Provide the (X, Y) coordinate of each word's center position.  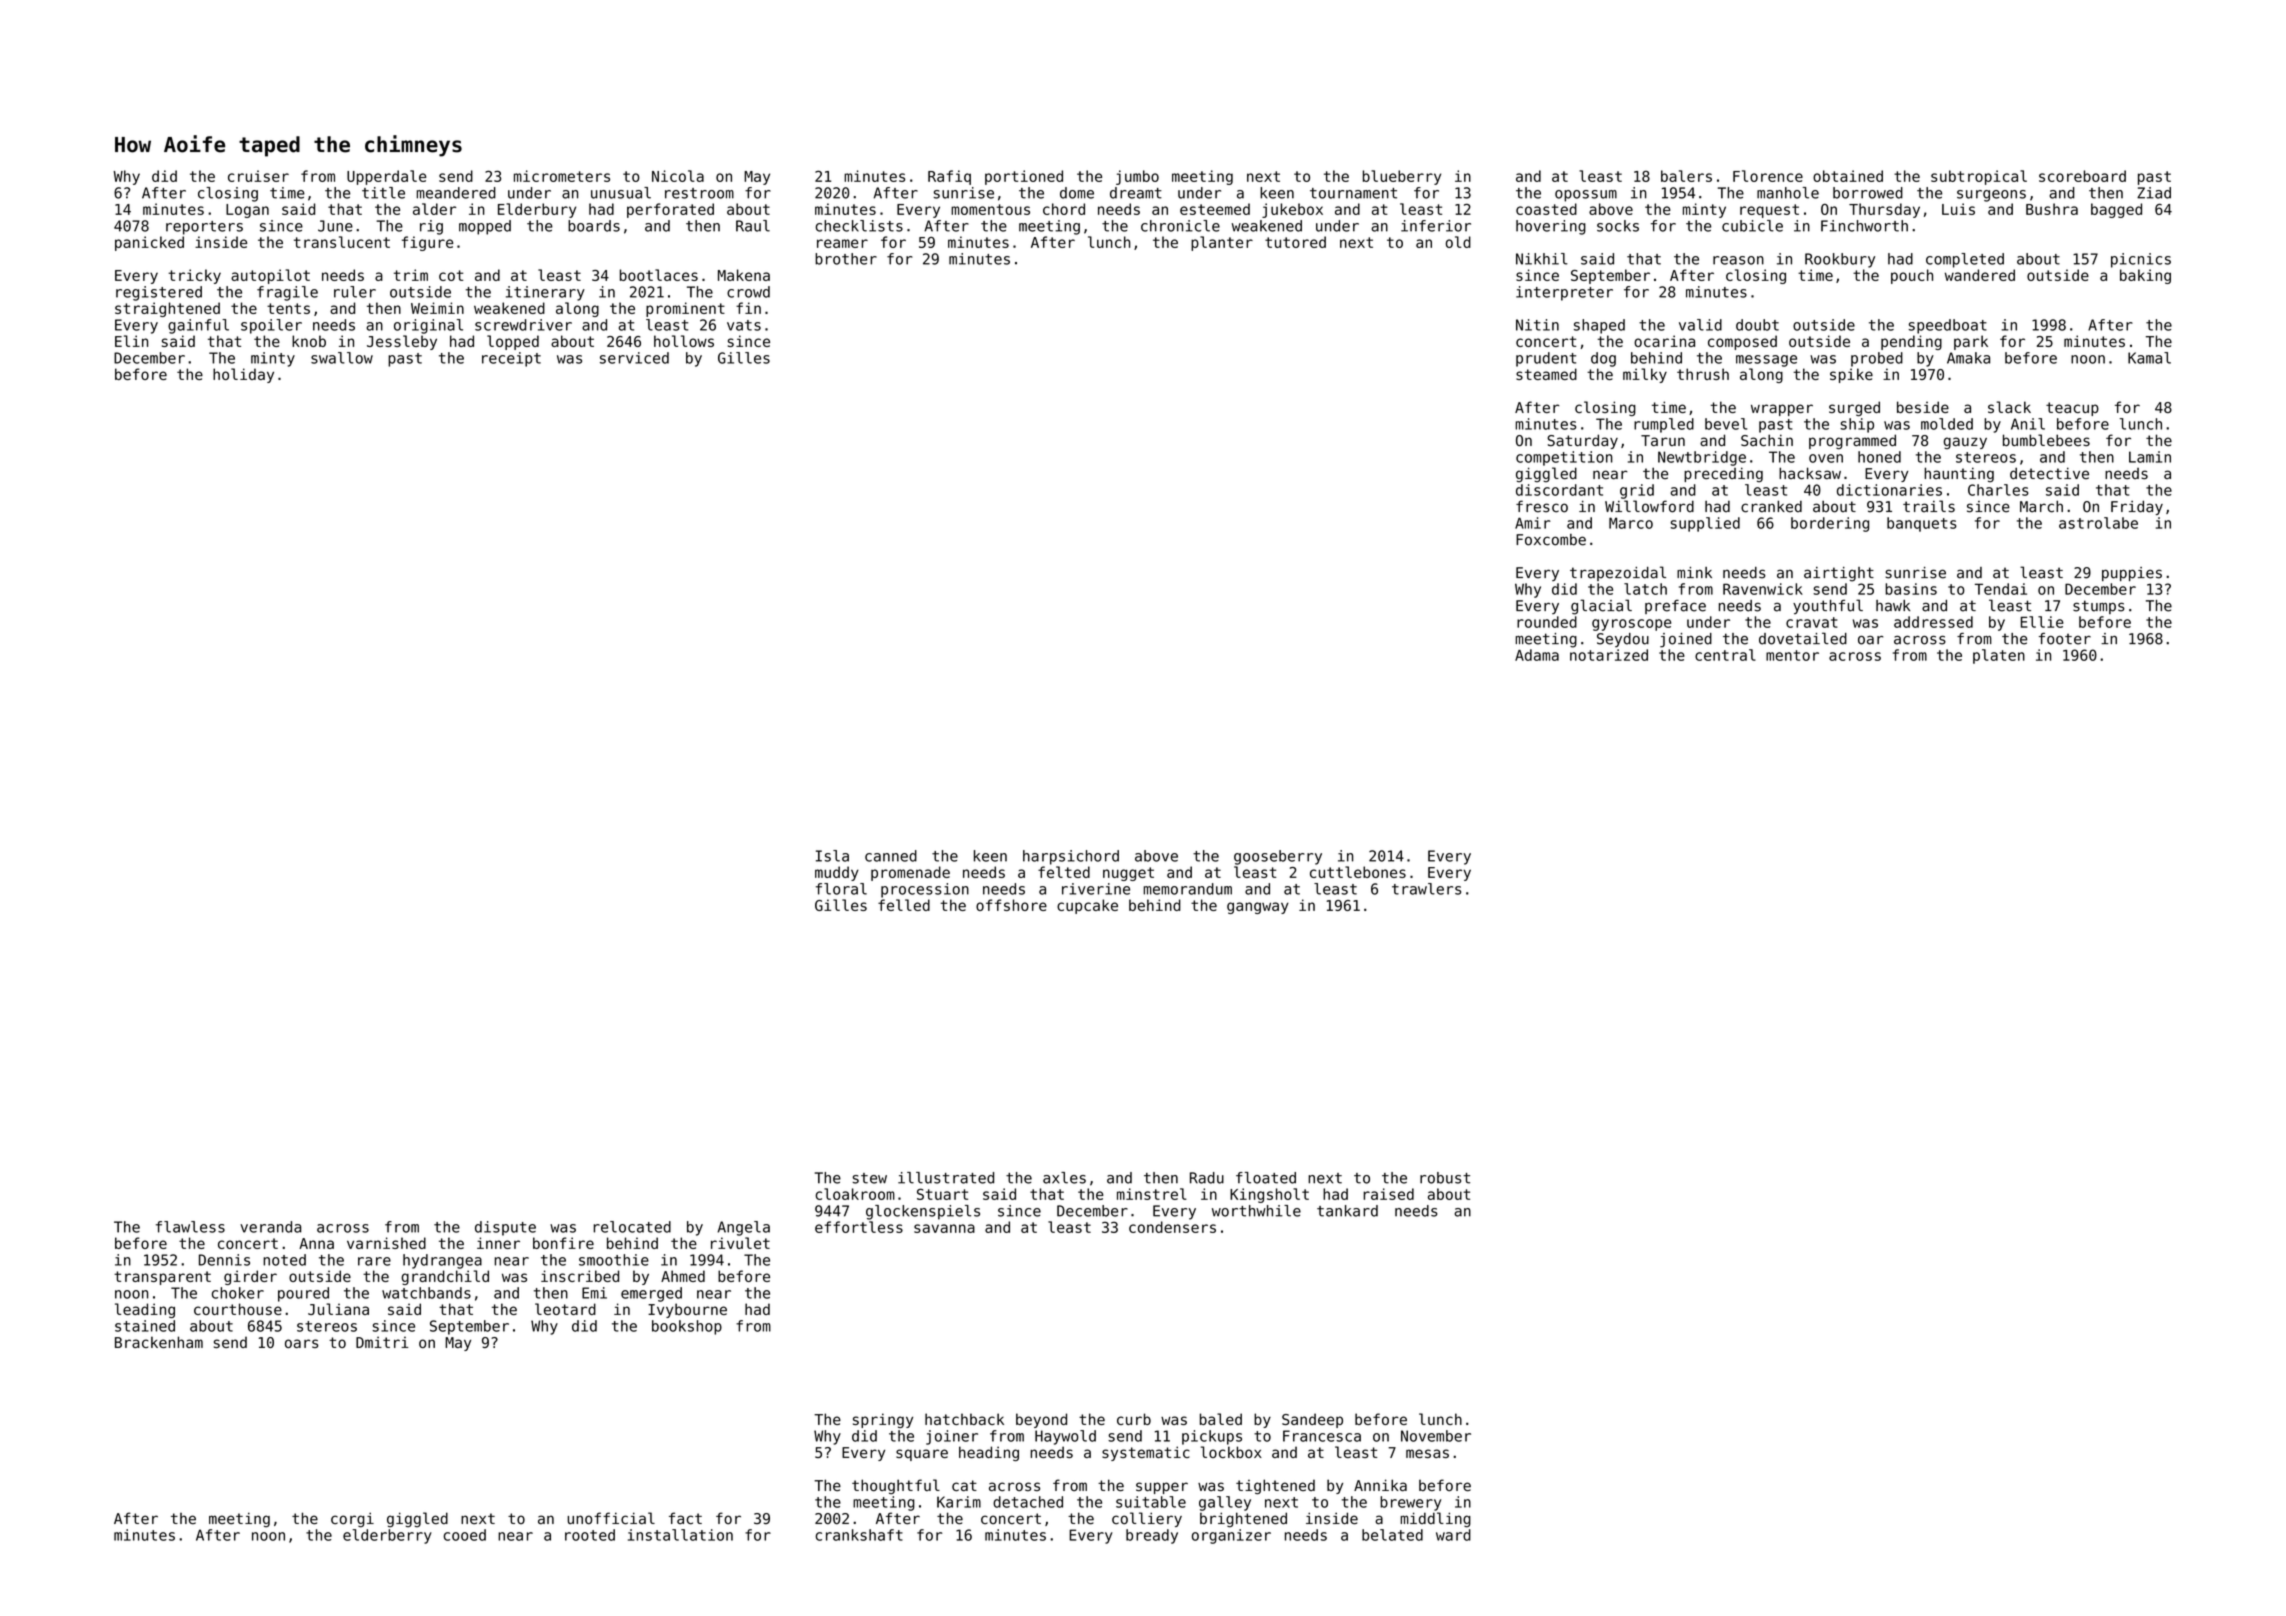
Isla (832, 856)
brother (846, 259)
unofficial (611, 1518)
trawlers (1426, 889)
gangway (1258, 908)
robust (1445, 1178)
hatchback (964, 1419)
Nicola (678, 176)
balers (1686, 176)
